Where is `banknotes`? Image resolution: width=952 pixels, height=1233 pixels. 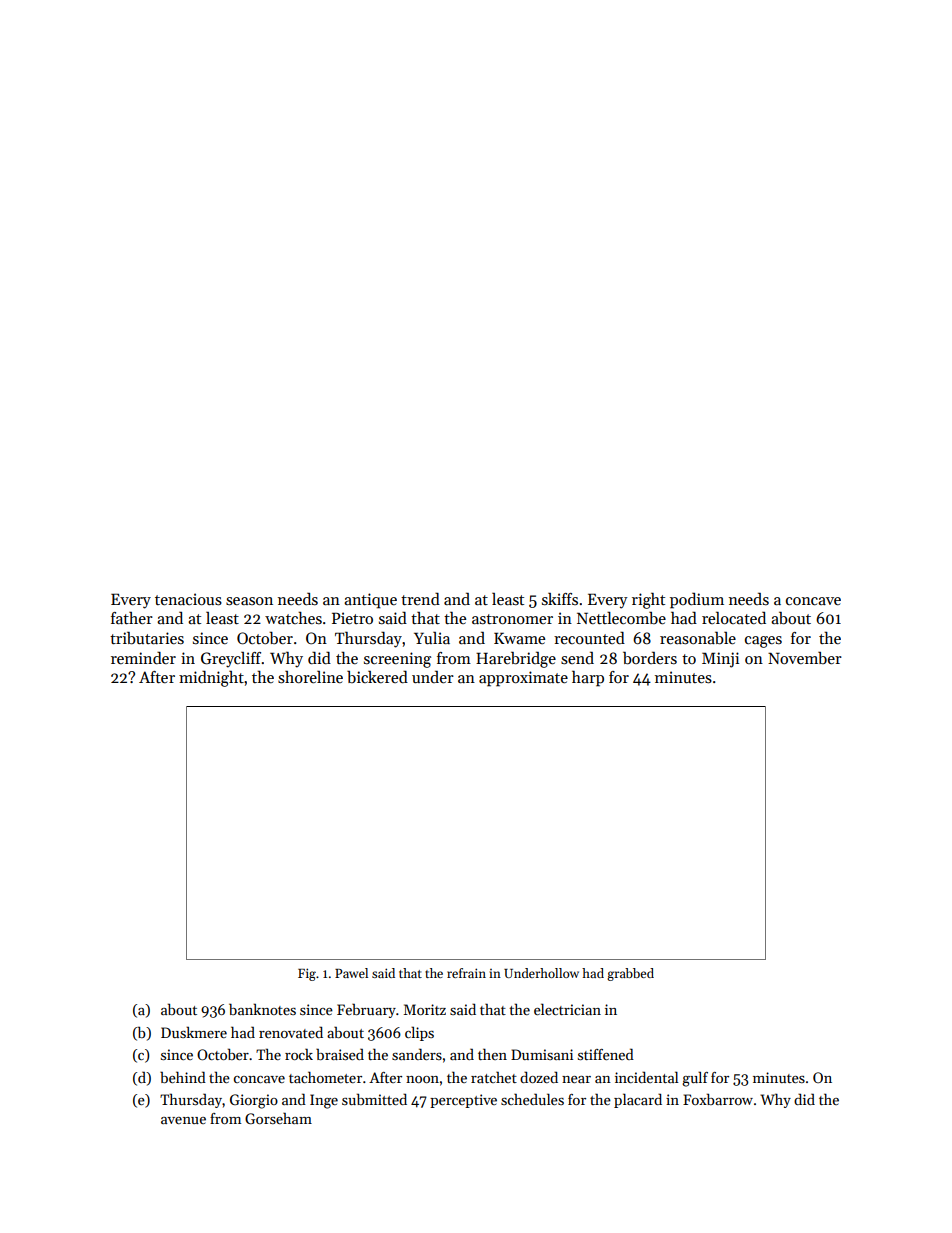
banknotes is located at coordinates (262, 1009).
